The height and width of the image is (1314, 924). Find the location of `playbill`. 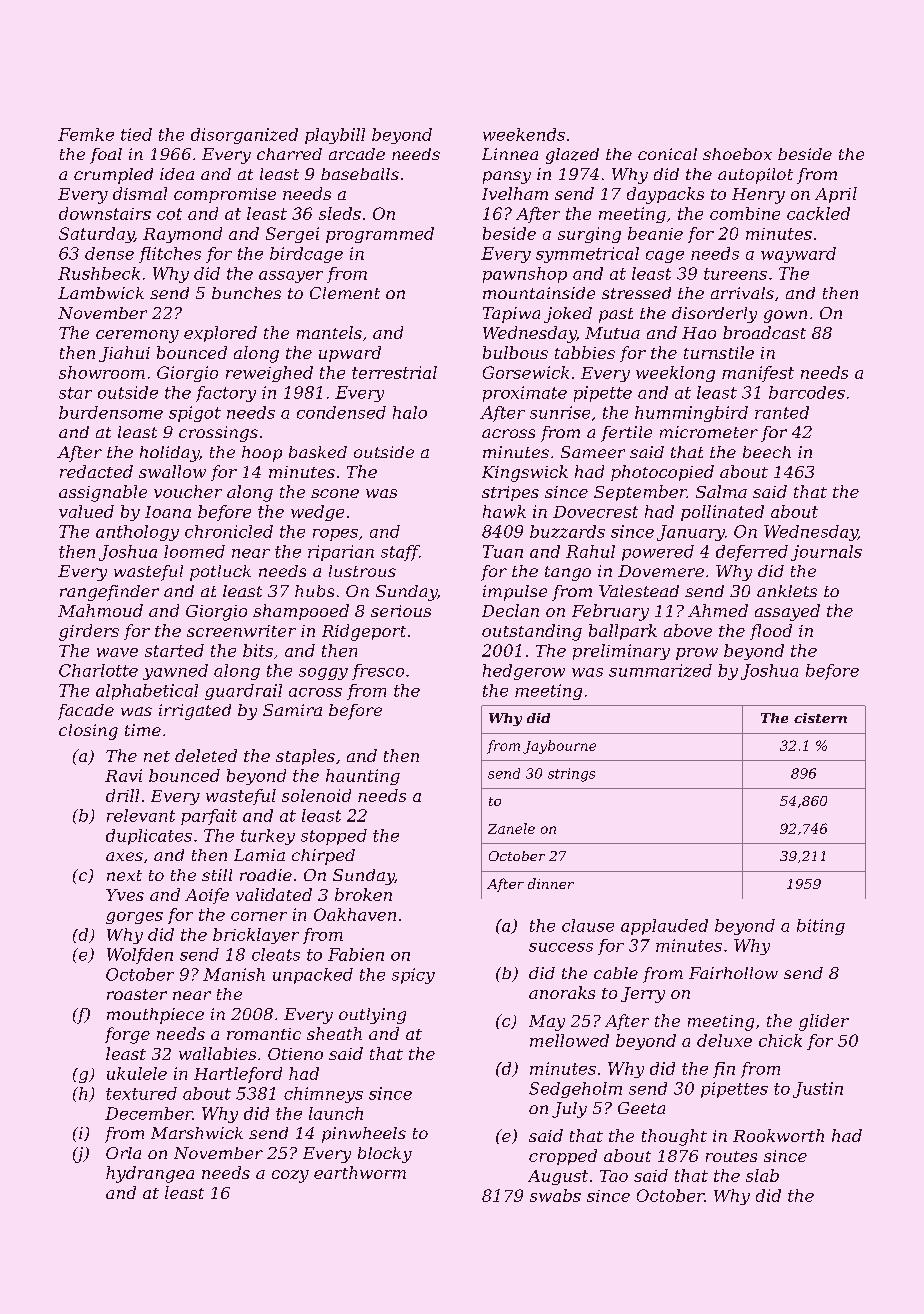

playbill is located at coordinates (335, 136).
